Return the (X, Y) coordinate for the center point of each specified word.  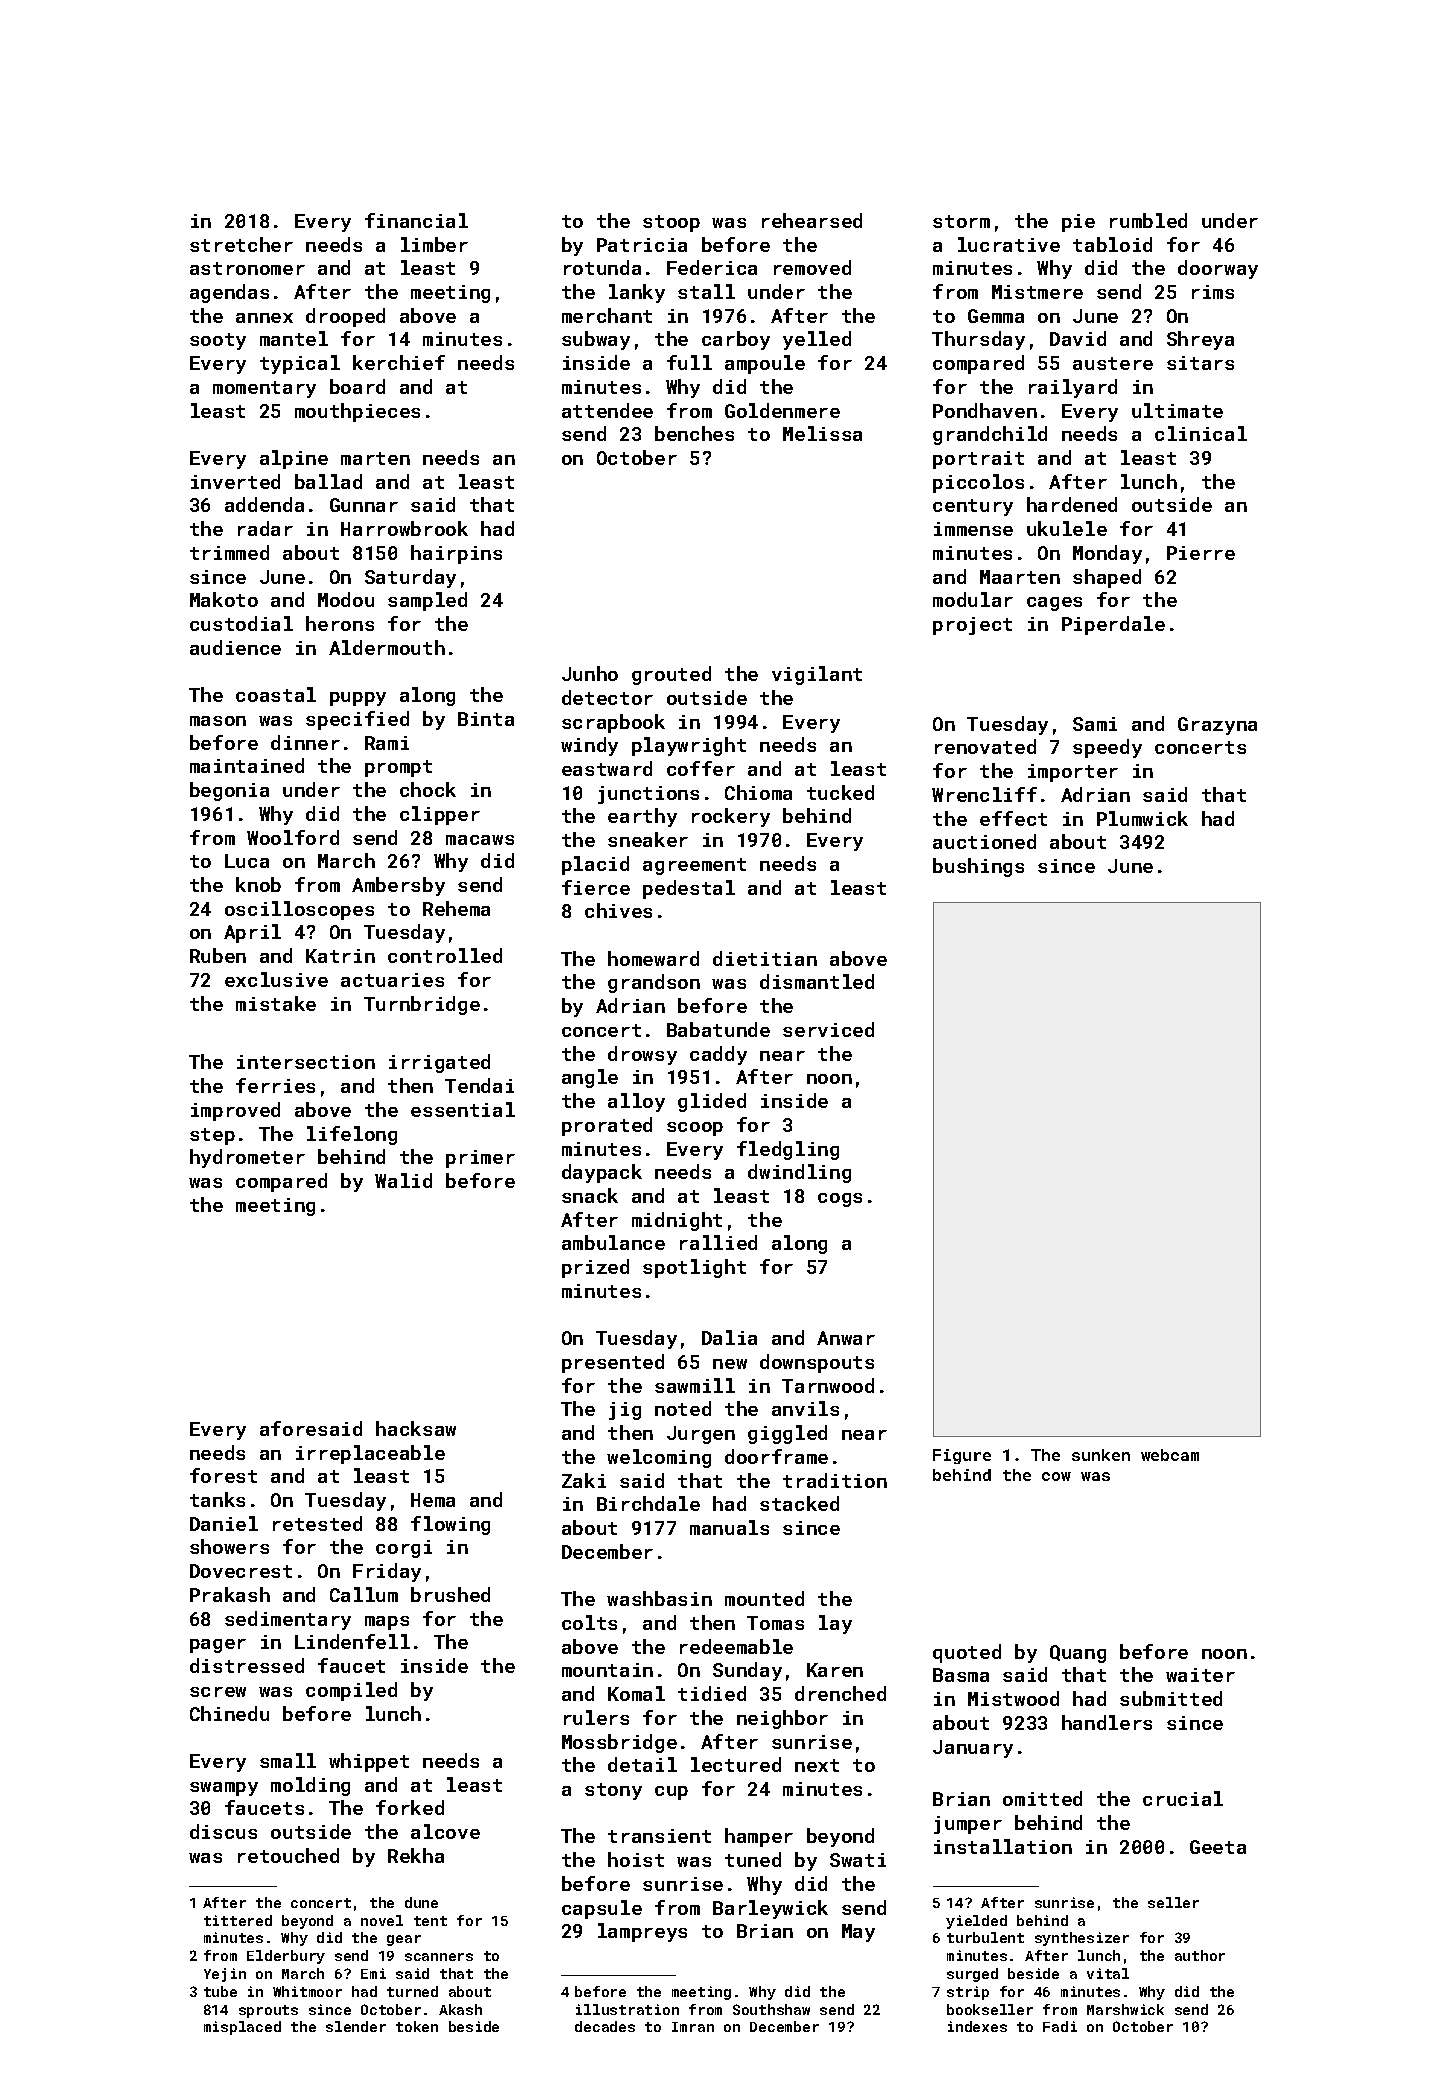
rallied (718, 1242)
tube (220, 1991)
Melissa (822, 433)
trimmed (229, 552)
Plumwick (1142, 818)
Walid (403, 1180)
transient (659, 1836)
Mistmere (1037, 292)
